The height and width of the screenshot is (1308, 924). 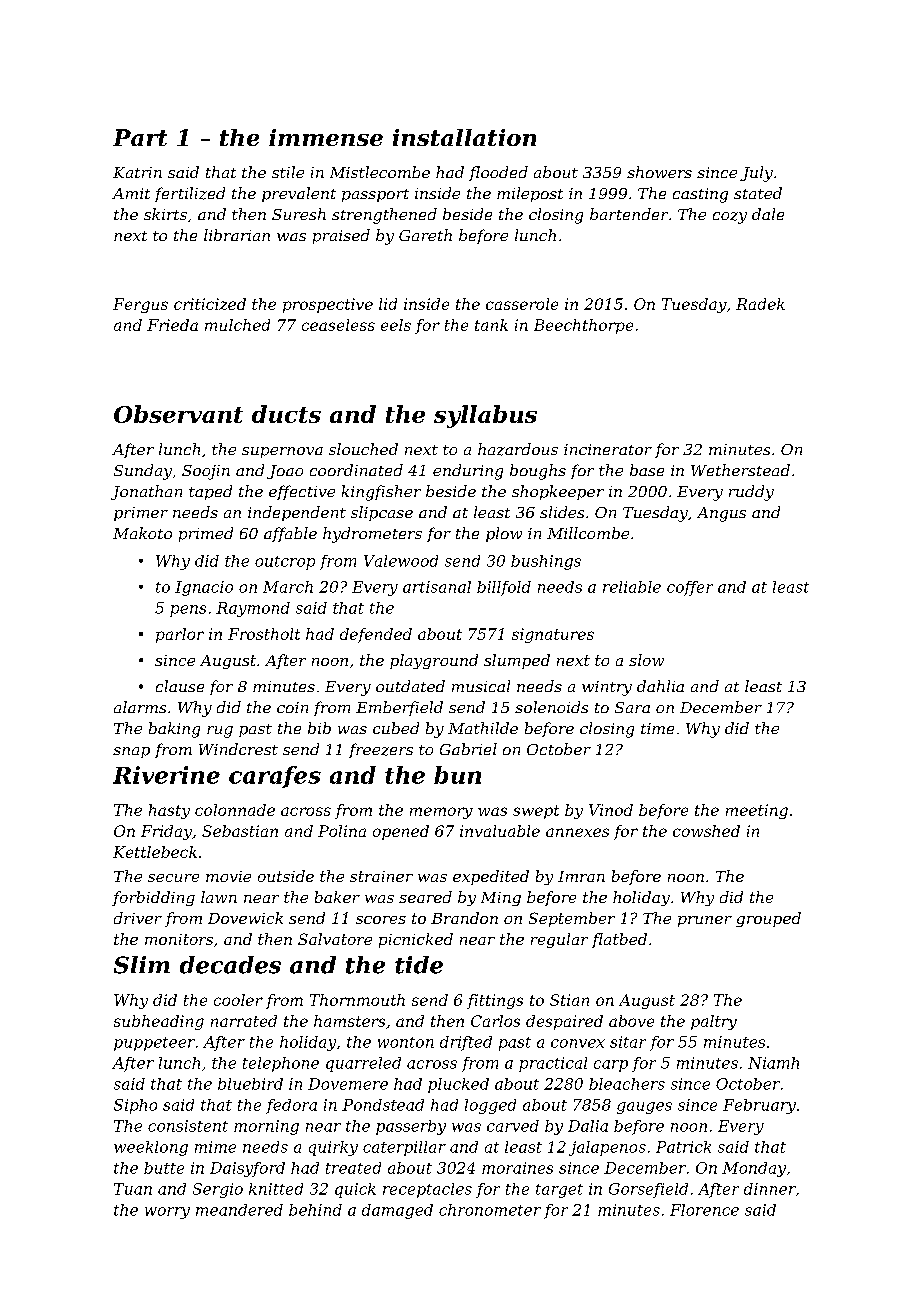 What do you see at coordinates (704, 1210) in the screenshot?
I see `Florence` at bounding box center [704, 1210].
